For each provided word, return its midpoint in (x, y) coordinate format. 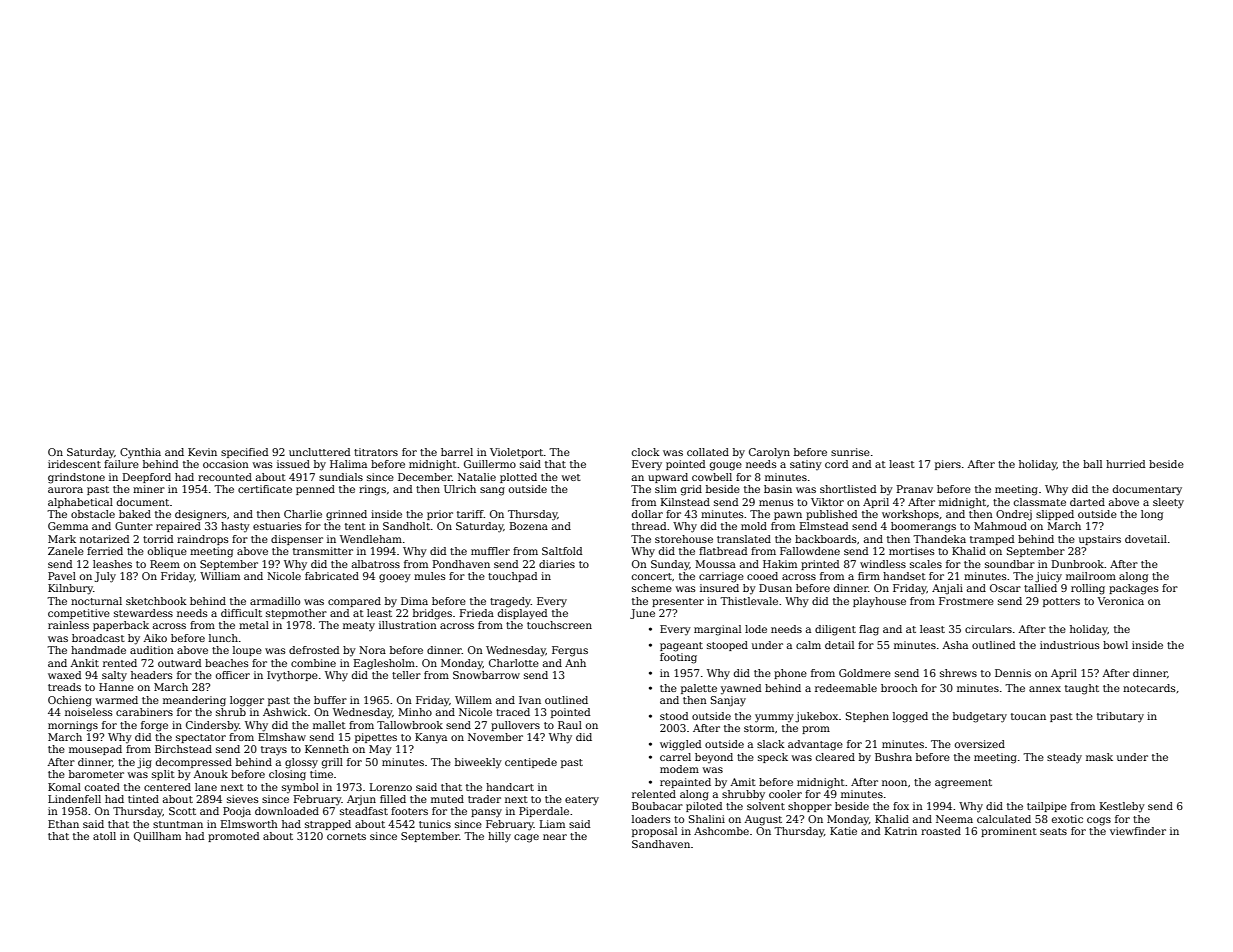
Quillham (157, 837)
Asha (955, 645)
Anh (575, 663)
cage (526, 838)
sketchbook (156, 601)
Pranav (915, 489)
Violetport (516, 453)
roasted (941, 831)
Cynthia (140, 453)
